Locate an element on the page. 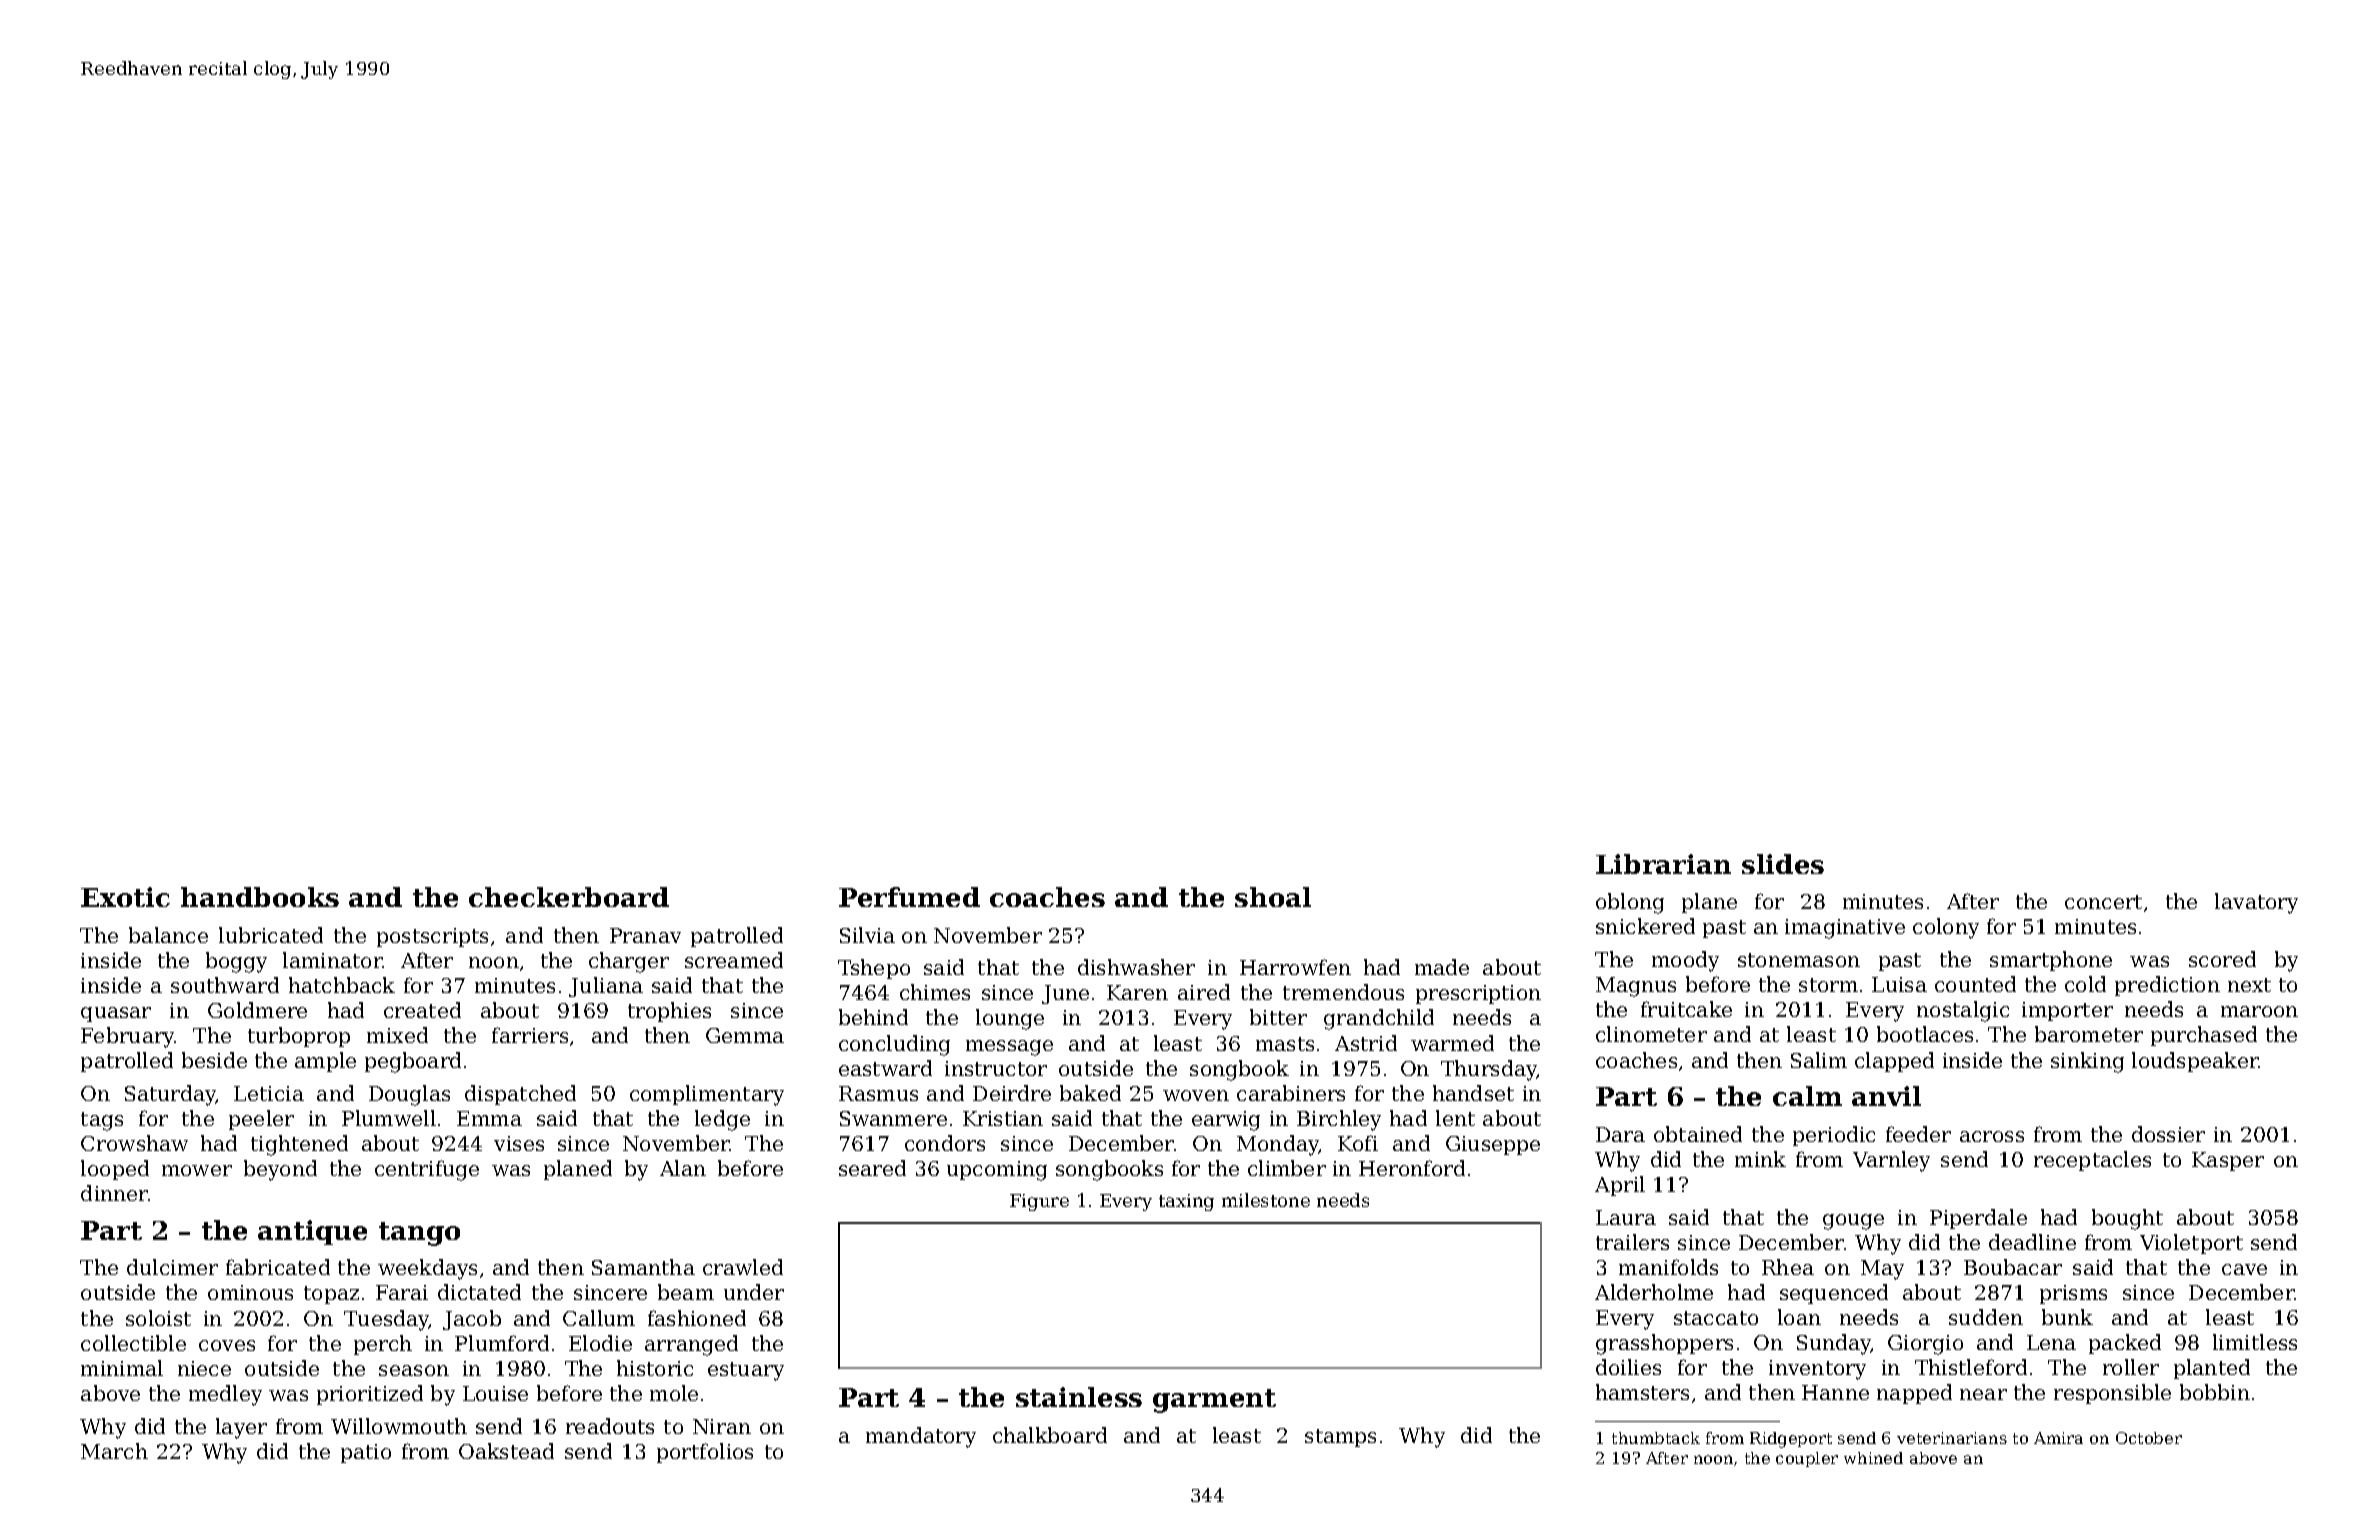  Librarian is located at coordinates (1663, 864).
